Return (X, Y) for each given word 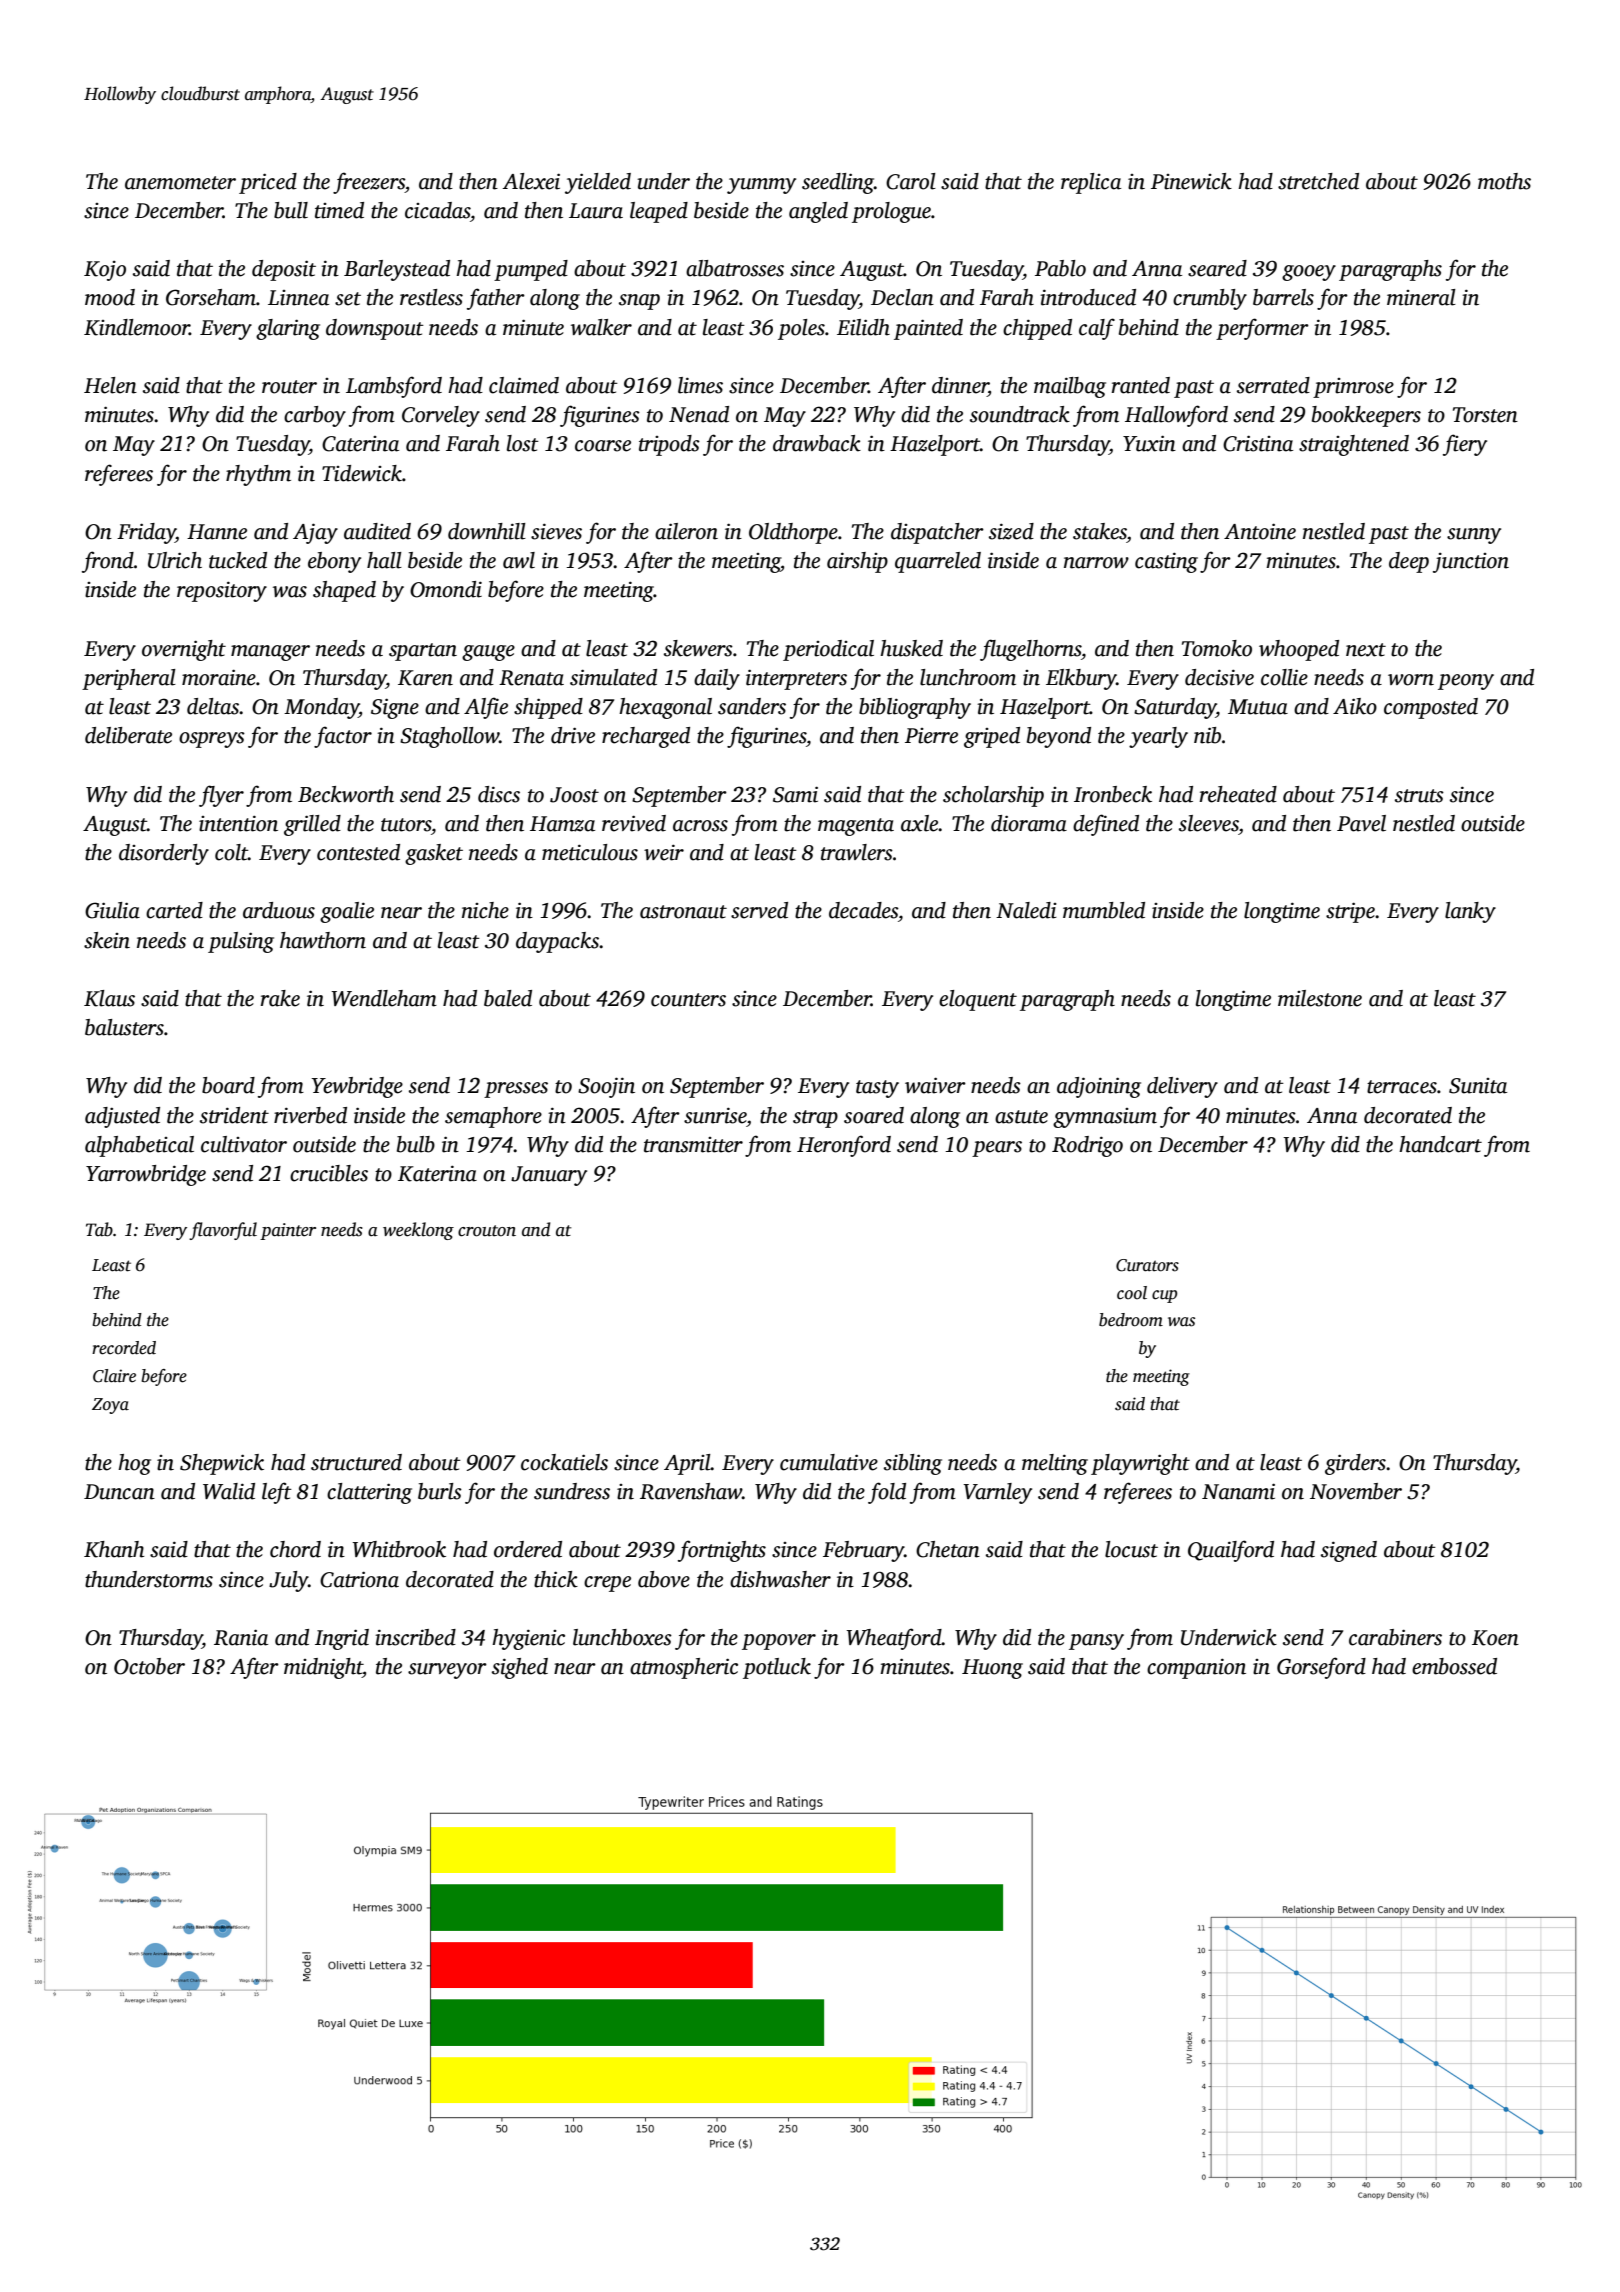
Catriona (359, 1579)
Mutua (1258, 707)
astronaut (683, 912)
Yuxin (1149, 443)
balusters (124, 1027)
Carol (911, 181)
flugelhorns (1030, 650)
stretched (1318, 181)
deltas (213, 706)
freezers (369, 183)
